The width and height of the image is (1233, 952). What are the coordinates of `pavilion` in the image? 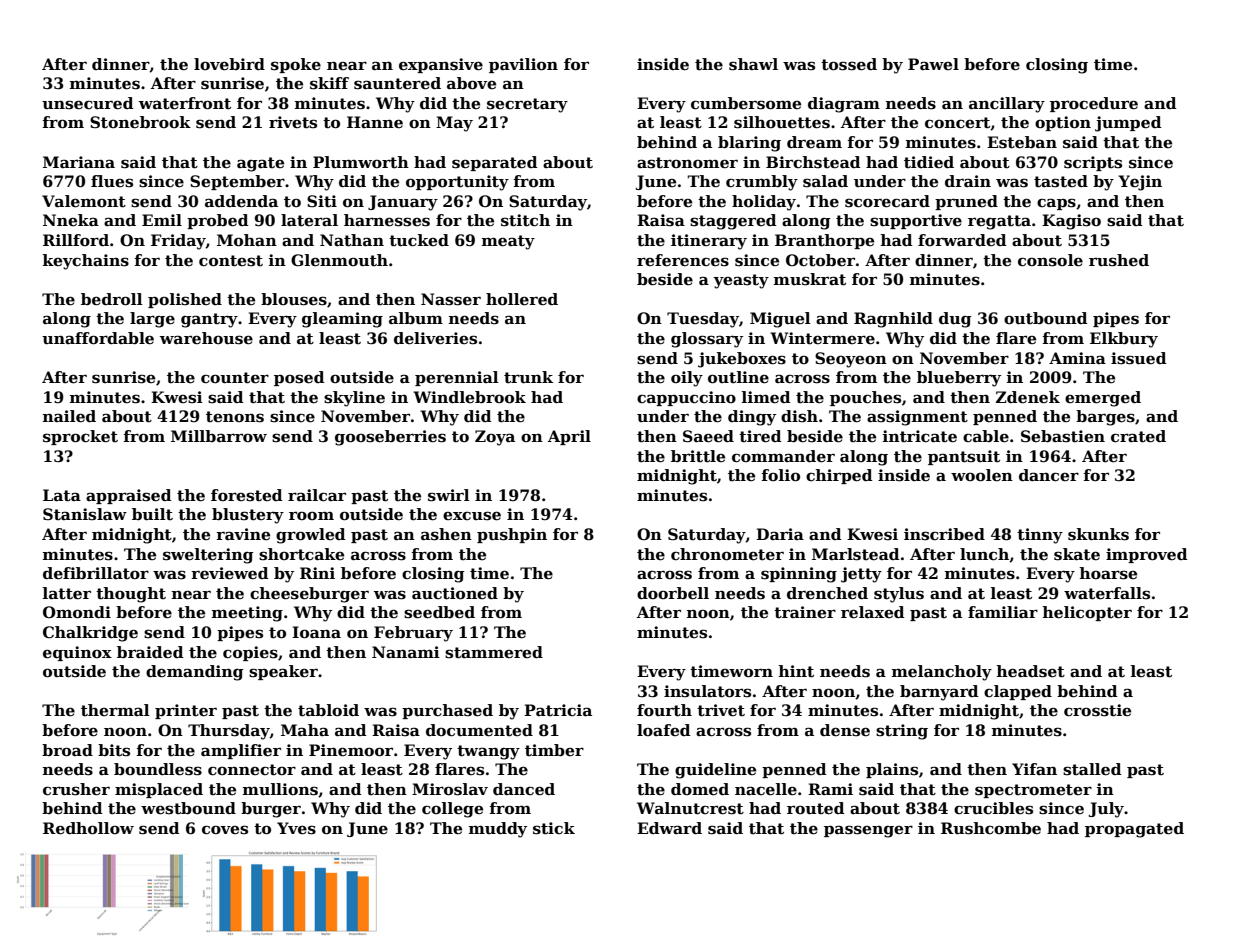 It's located at (523, 65).
